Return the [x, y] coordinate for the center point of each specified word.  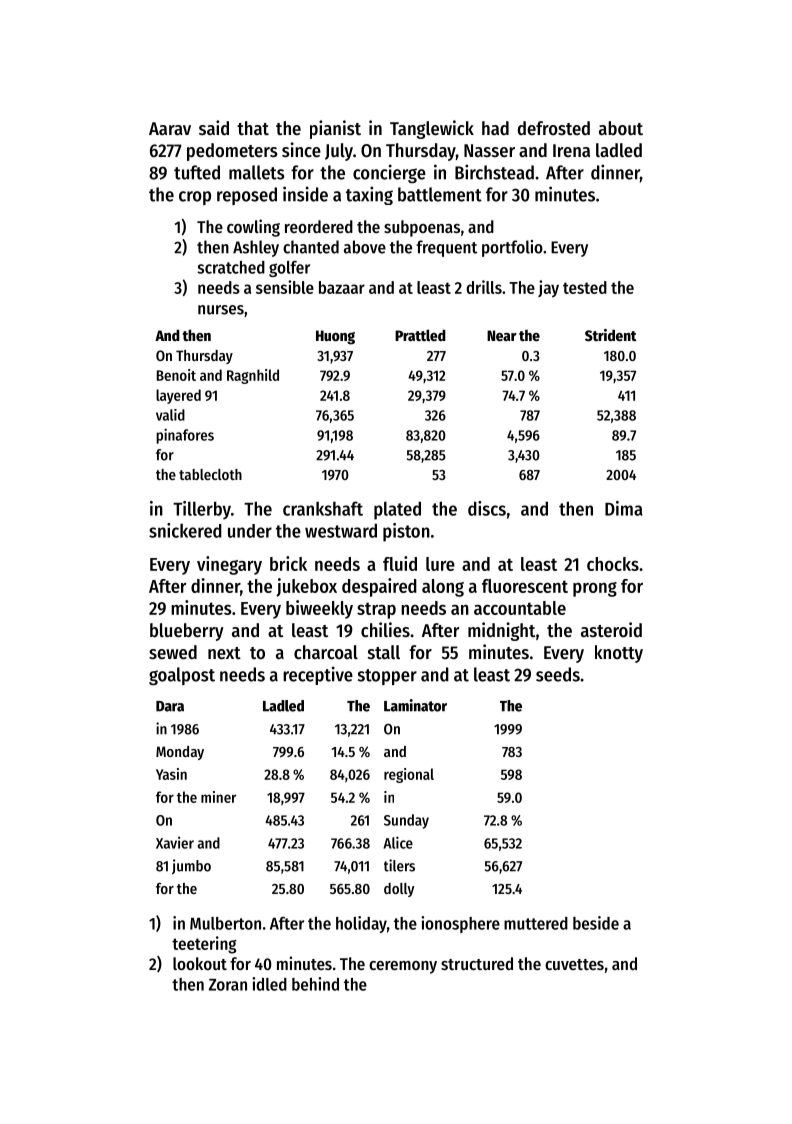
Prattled [420, 335]
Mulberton [225, 923]
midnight [501, 631]
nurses [221, 310]
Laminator [415, 705]
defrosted [554, 128]
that [253, 128]
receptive [318, 675]
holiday [361, 924]
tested [585, 287]
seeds [558, 674]
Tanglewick [432, 129]
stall [384, 652]
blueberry [187, 632]
